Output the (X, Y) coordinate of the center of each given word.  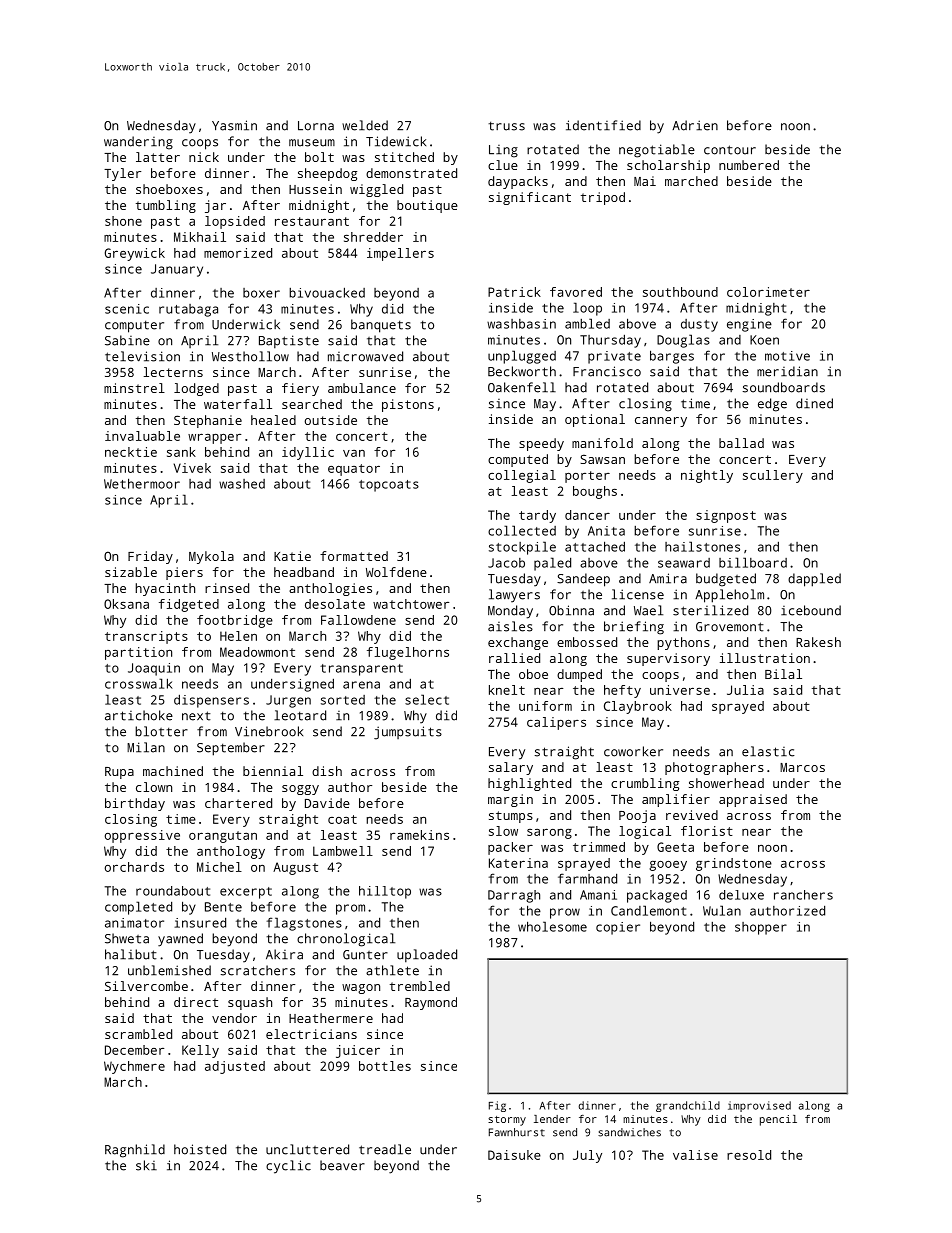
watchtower (411, 604)
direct (196, 1002)
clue (503, 165)
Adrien (695, 125)
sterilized (710, 610)
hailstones (702, 546)
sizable (131, 572)
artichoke (139, 715)
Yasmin (234, 125)
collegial (522, 476)
